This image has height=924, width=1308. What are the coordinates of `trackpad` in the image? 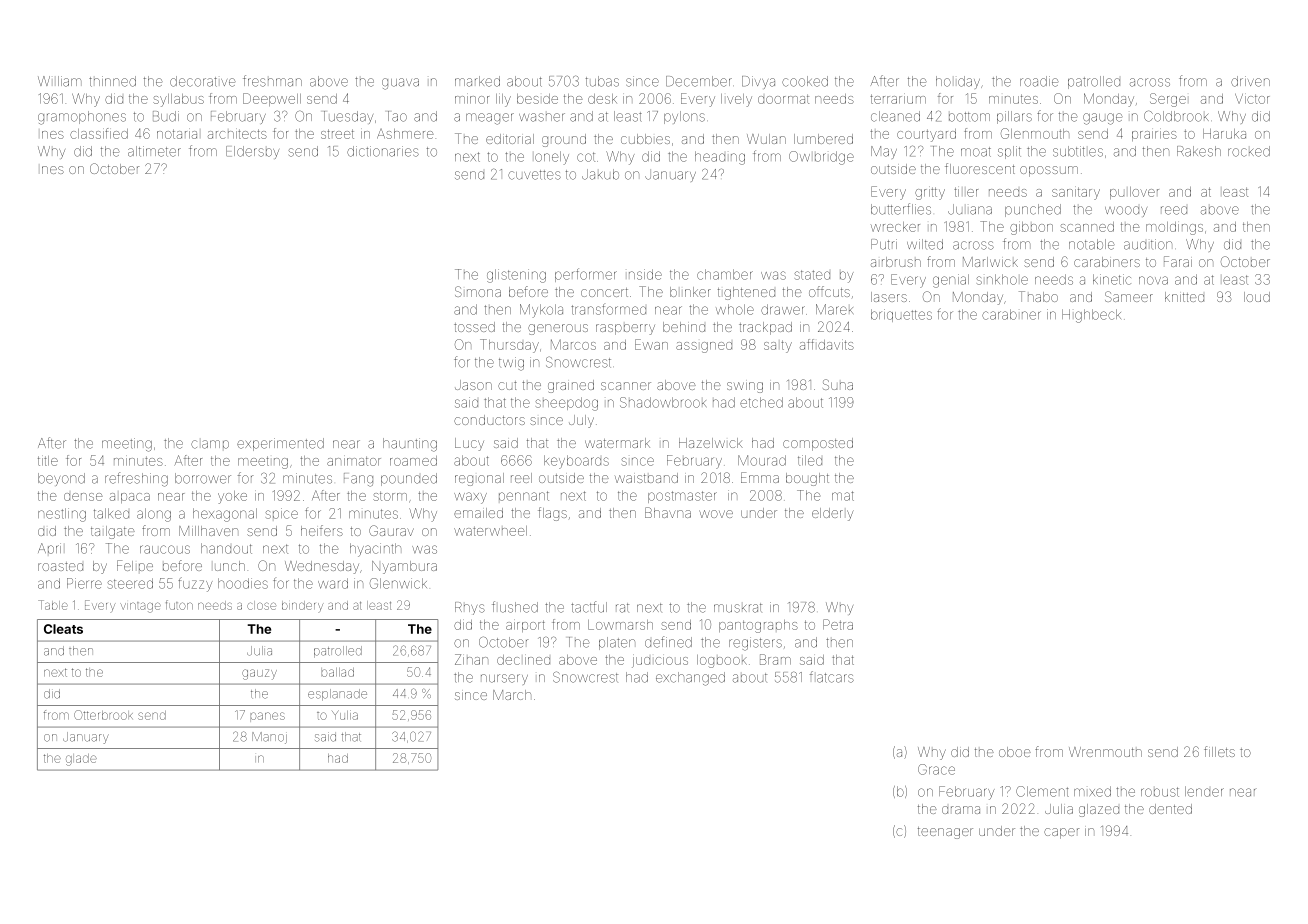 It's located at (765, 328).
